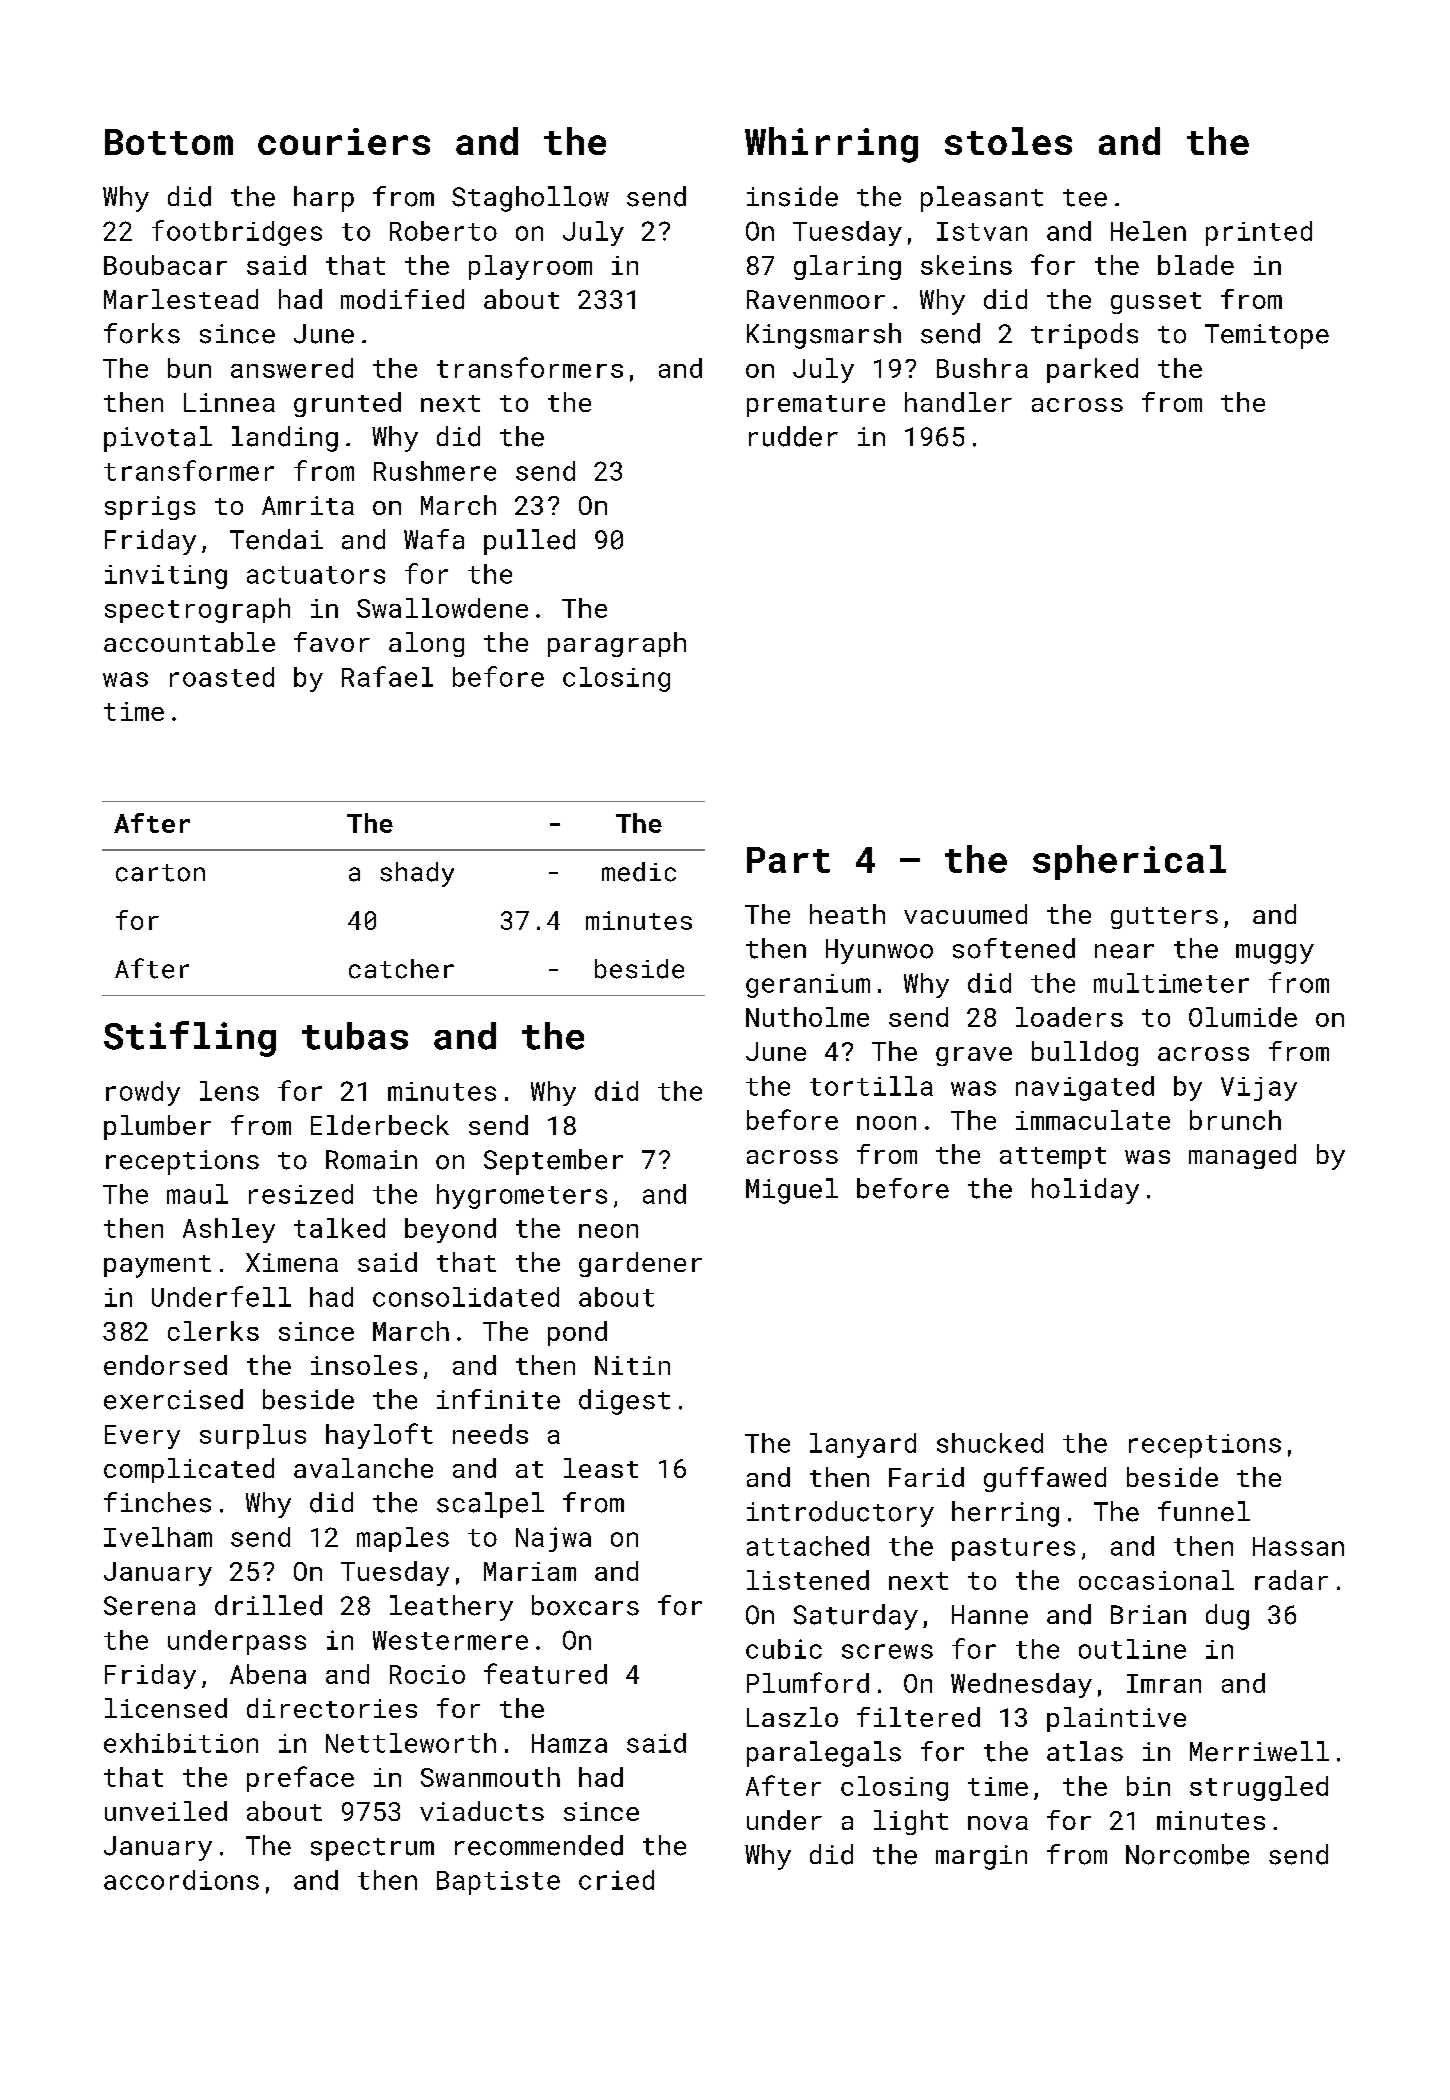 Image resolution: width=1450 pixels, height=2100 pixels. What do you see at coordinates (1085, 198) in the screenshot?
I see `tee` at bounding box center [1085, 198].
